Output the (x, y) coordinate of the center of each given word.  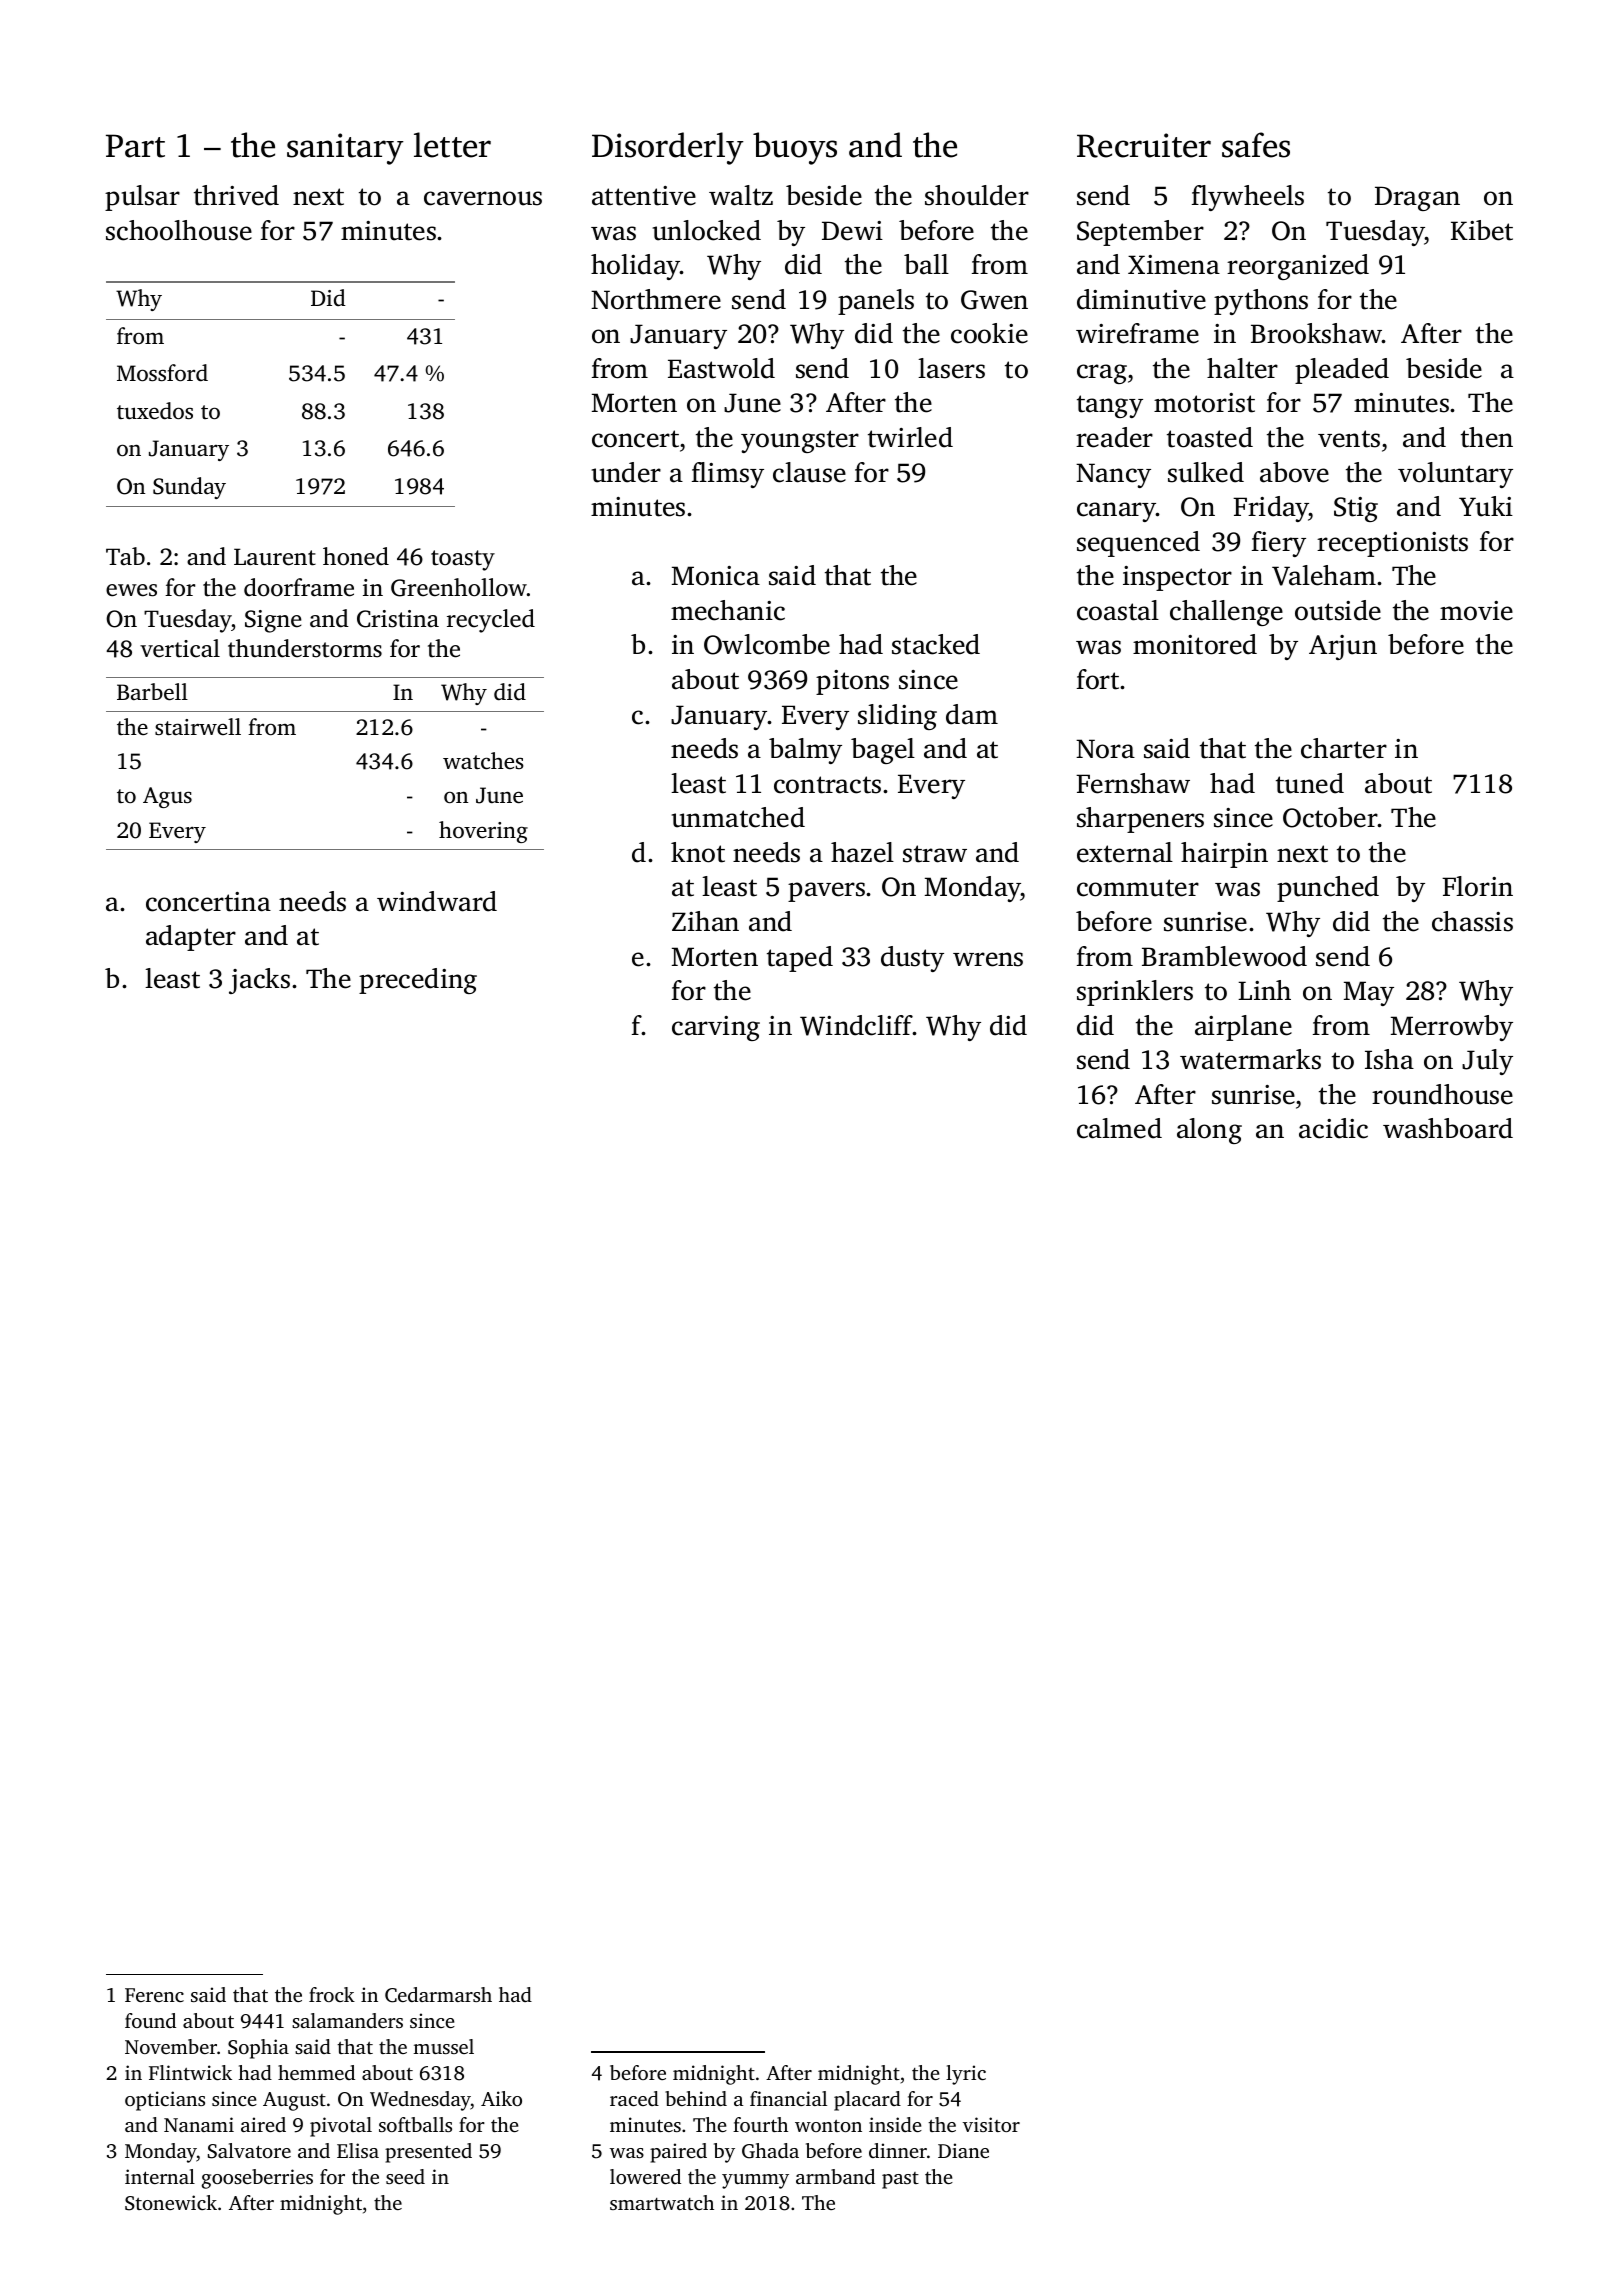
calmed (1119, 1128)
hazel (862, 852)
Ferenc (154, 1995)
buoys (795, 148)
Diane (963, 2150)
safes (1256, 145)
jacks (259, 981)
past (900, 2180)
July (1487, 1062)
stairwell (198, 726)
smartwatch (662, 2202)
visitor (991, 2124)
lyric (966, 2075)
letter (452, 145)
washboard (1448, 1128)
